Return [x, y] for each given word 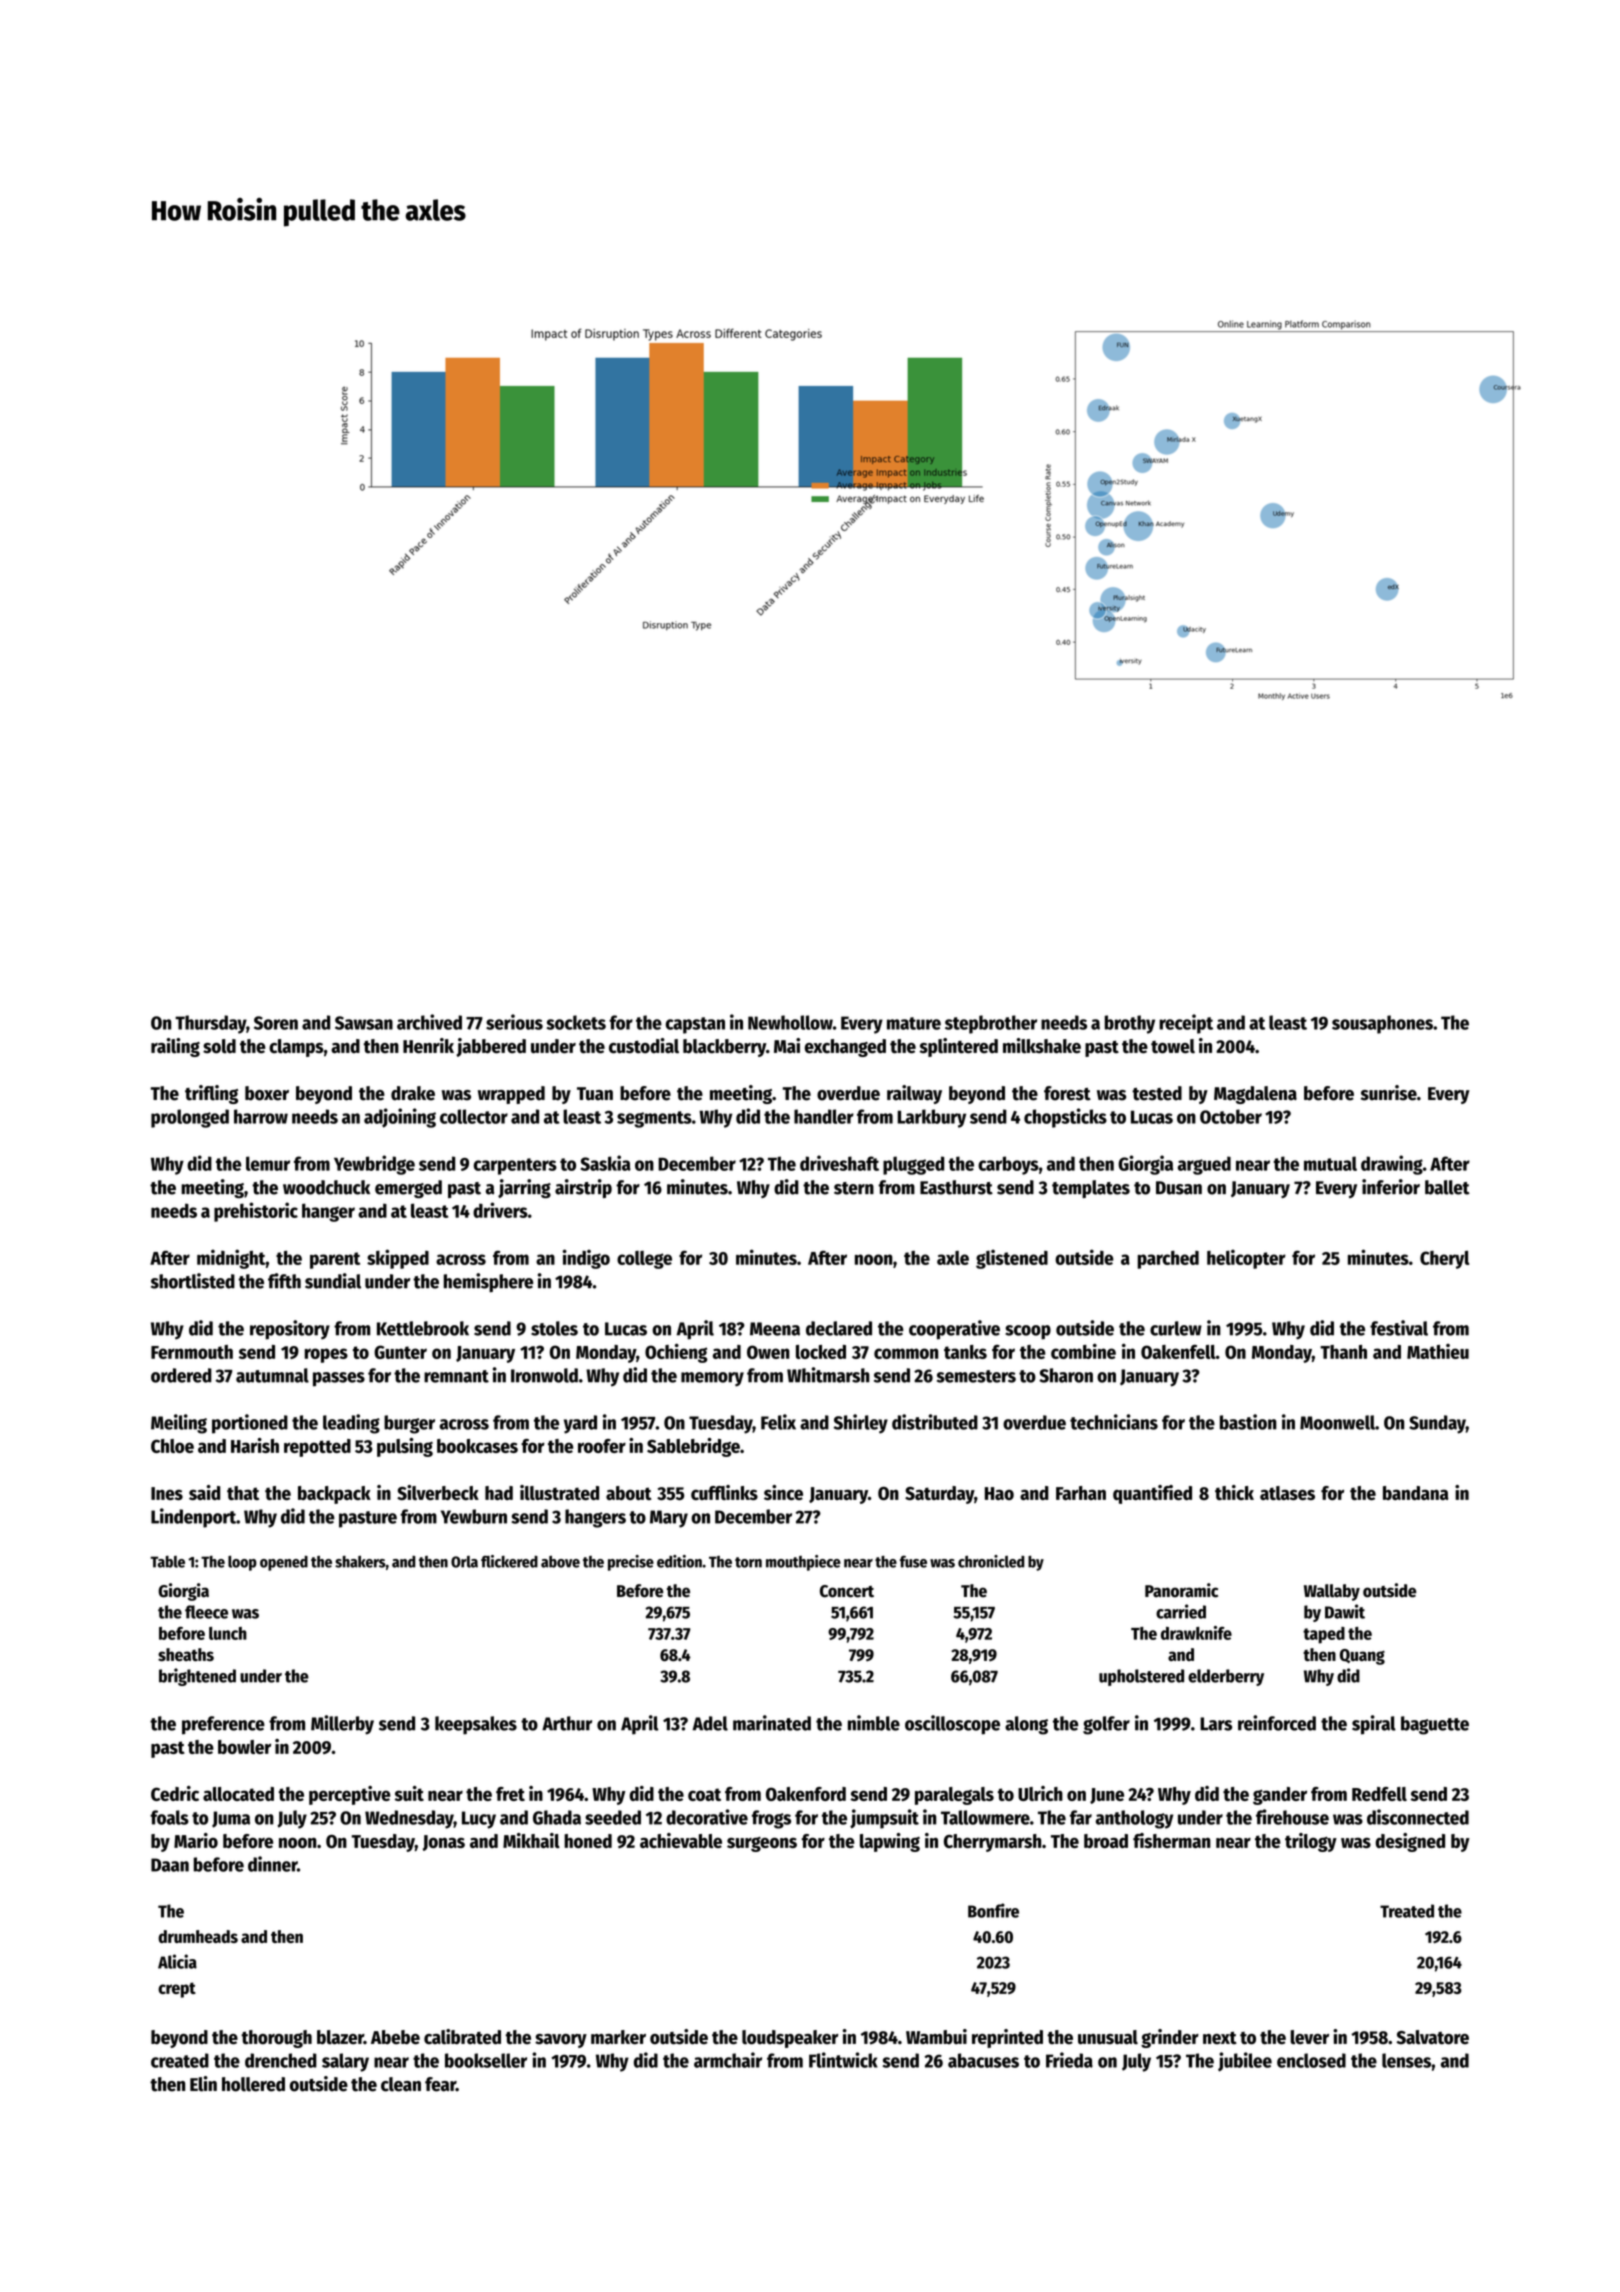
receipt [1186, 1024]
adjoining [400, 1118]
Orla [464, 1562]
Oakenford [806, 1794]
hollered [253, 2084]
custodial [644, 1046]
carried [1181, 1611]
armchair [728, 2060]
